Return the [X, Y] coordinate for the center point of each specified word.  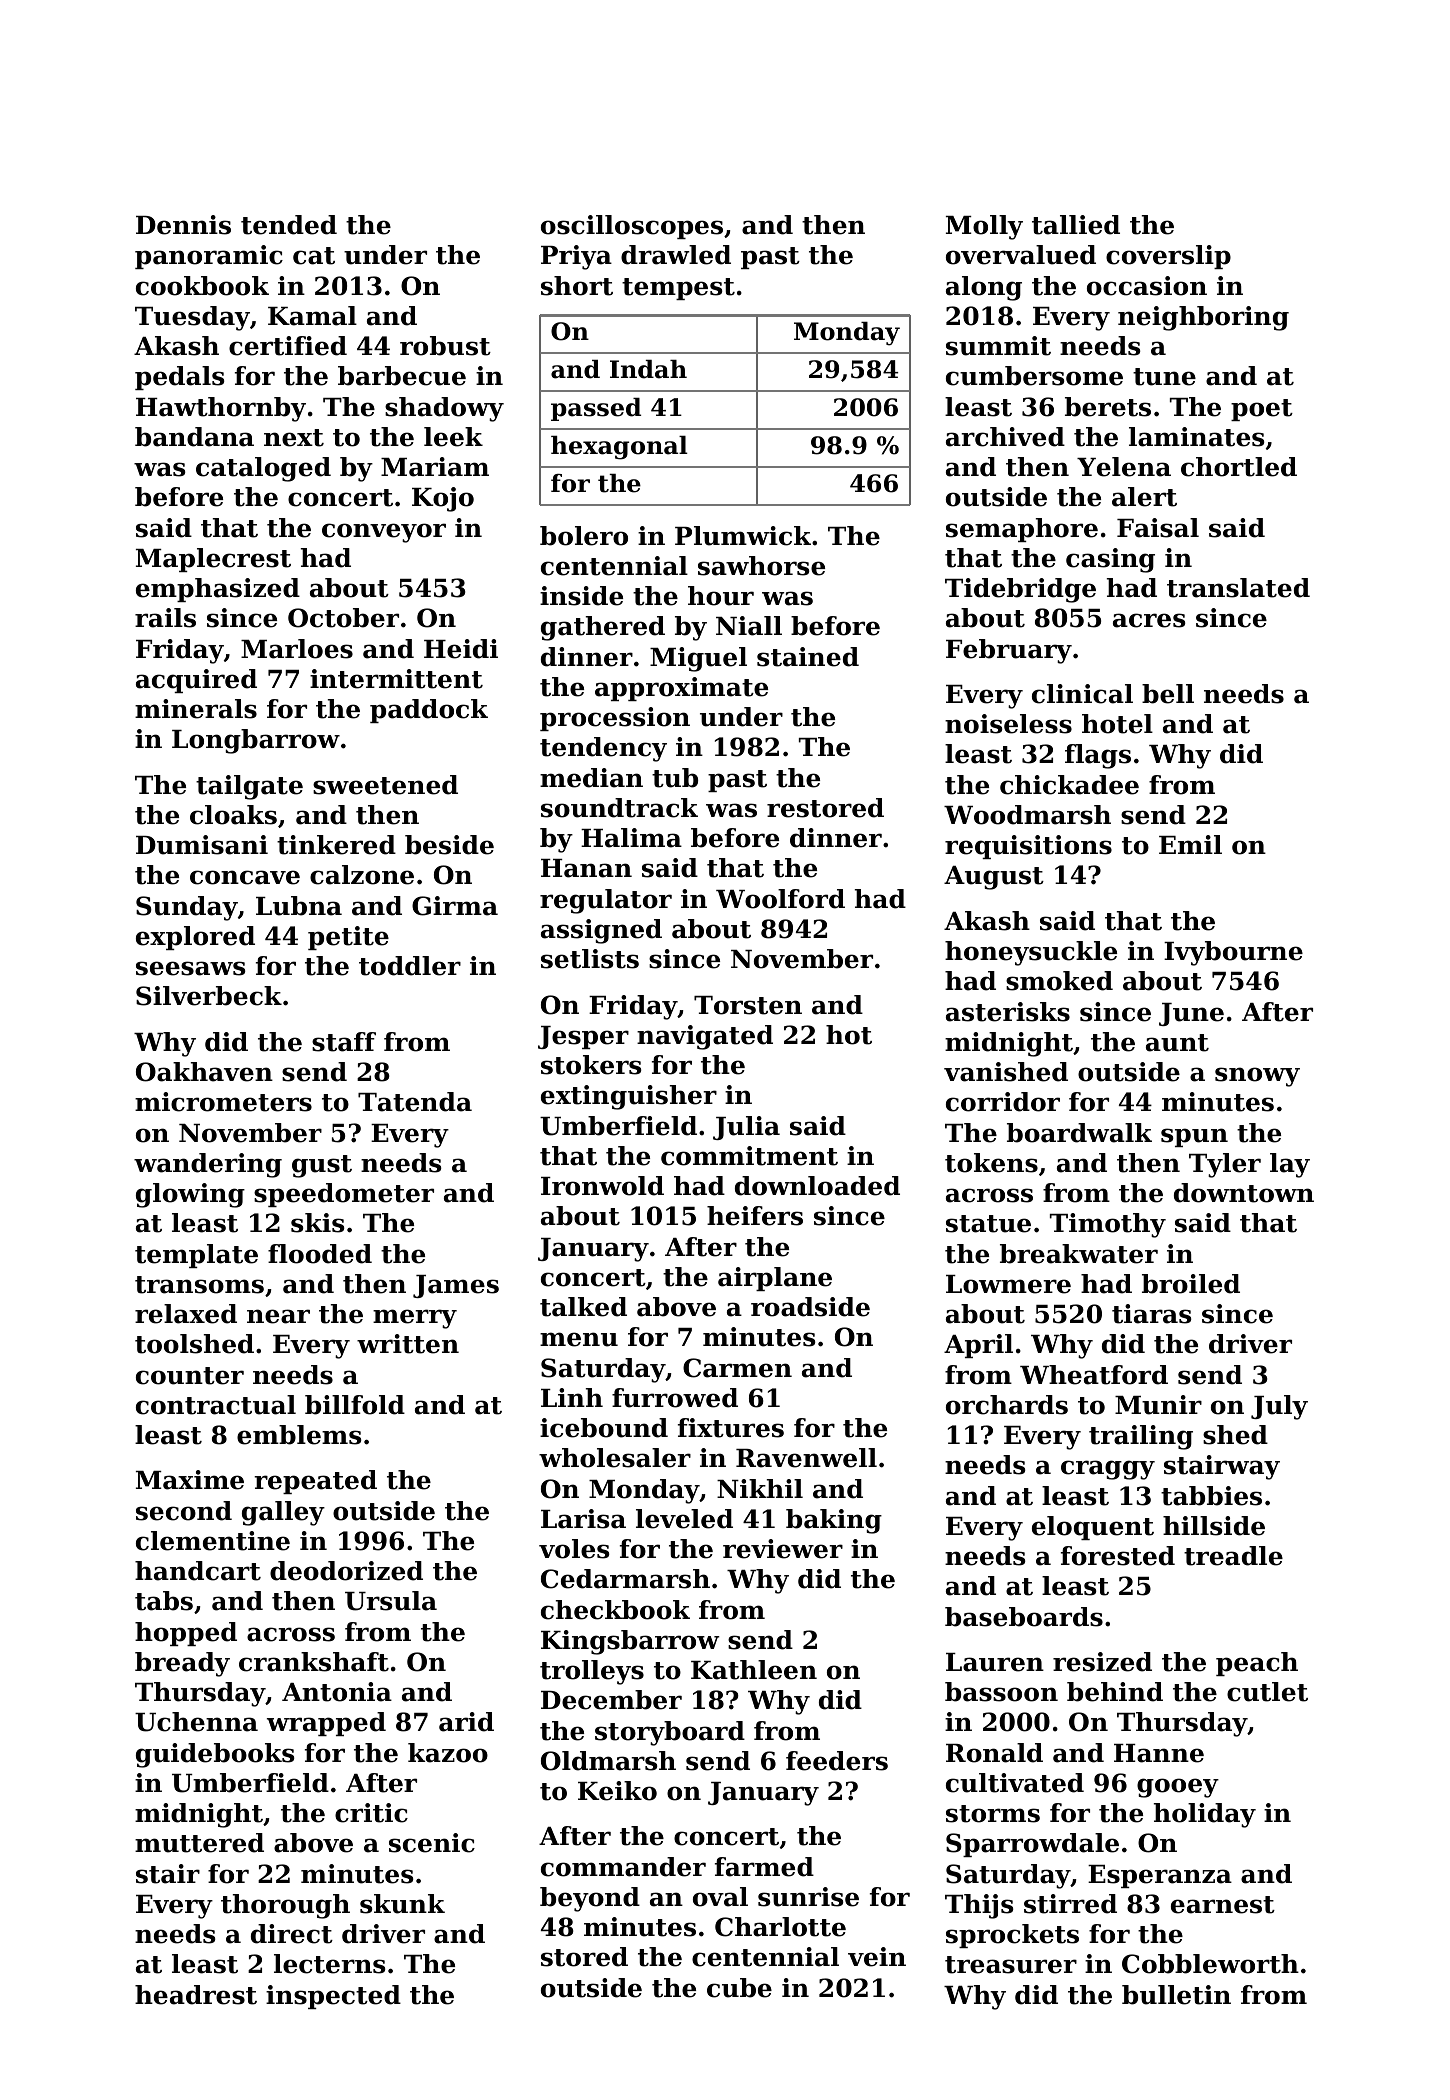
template [196, 1256]
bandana [194, 437]
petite [348, 938]
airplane [775, 1279]
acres [1149, 620]
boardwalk [1079, 1133]
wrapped [326, 1724]
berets [1108, 407]
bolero [584, 536]
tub [675, 778]
